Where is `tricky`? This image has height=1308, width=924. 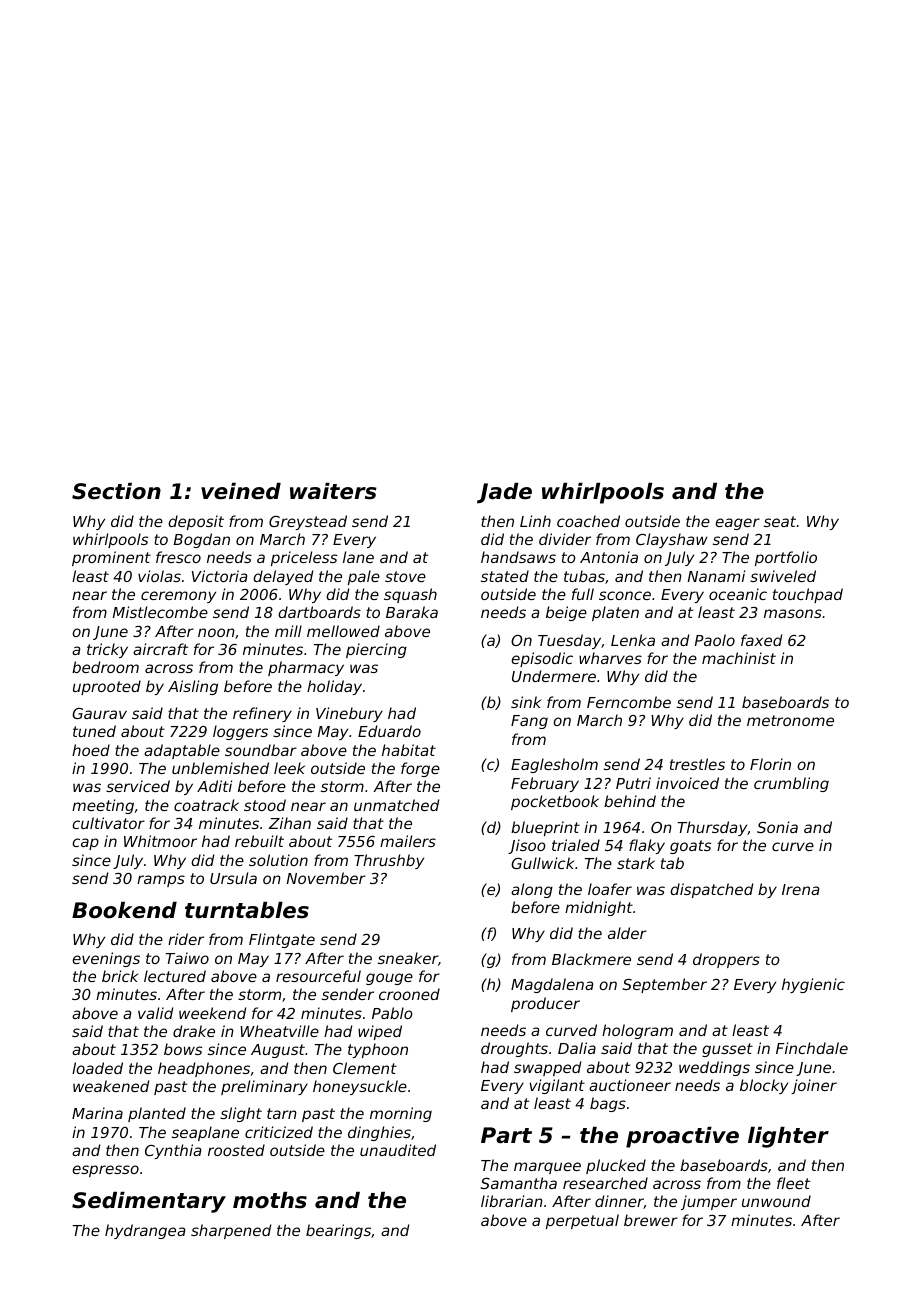
tricky is located at coordinates (107, 650).
